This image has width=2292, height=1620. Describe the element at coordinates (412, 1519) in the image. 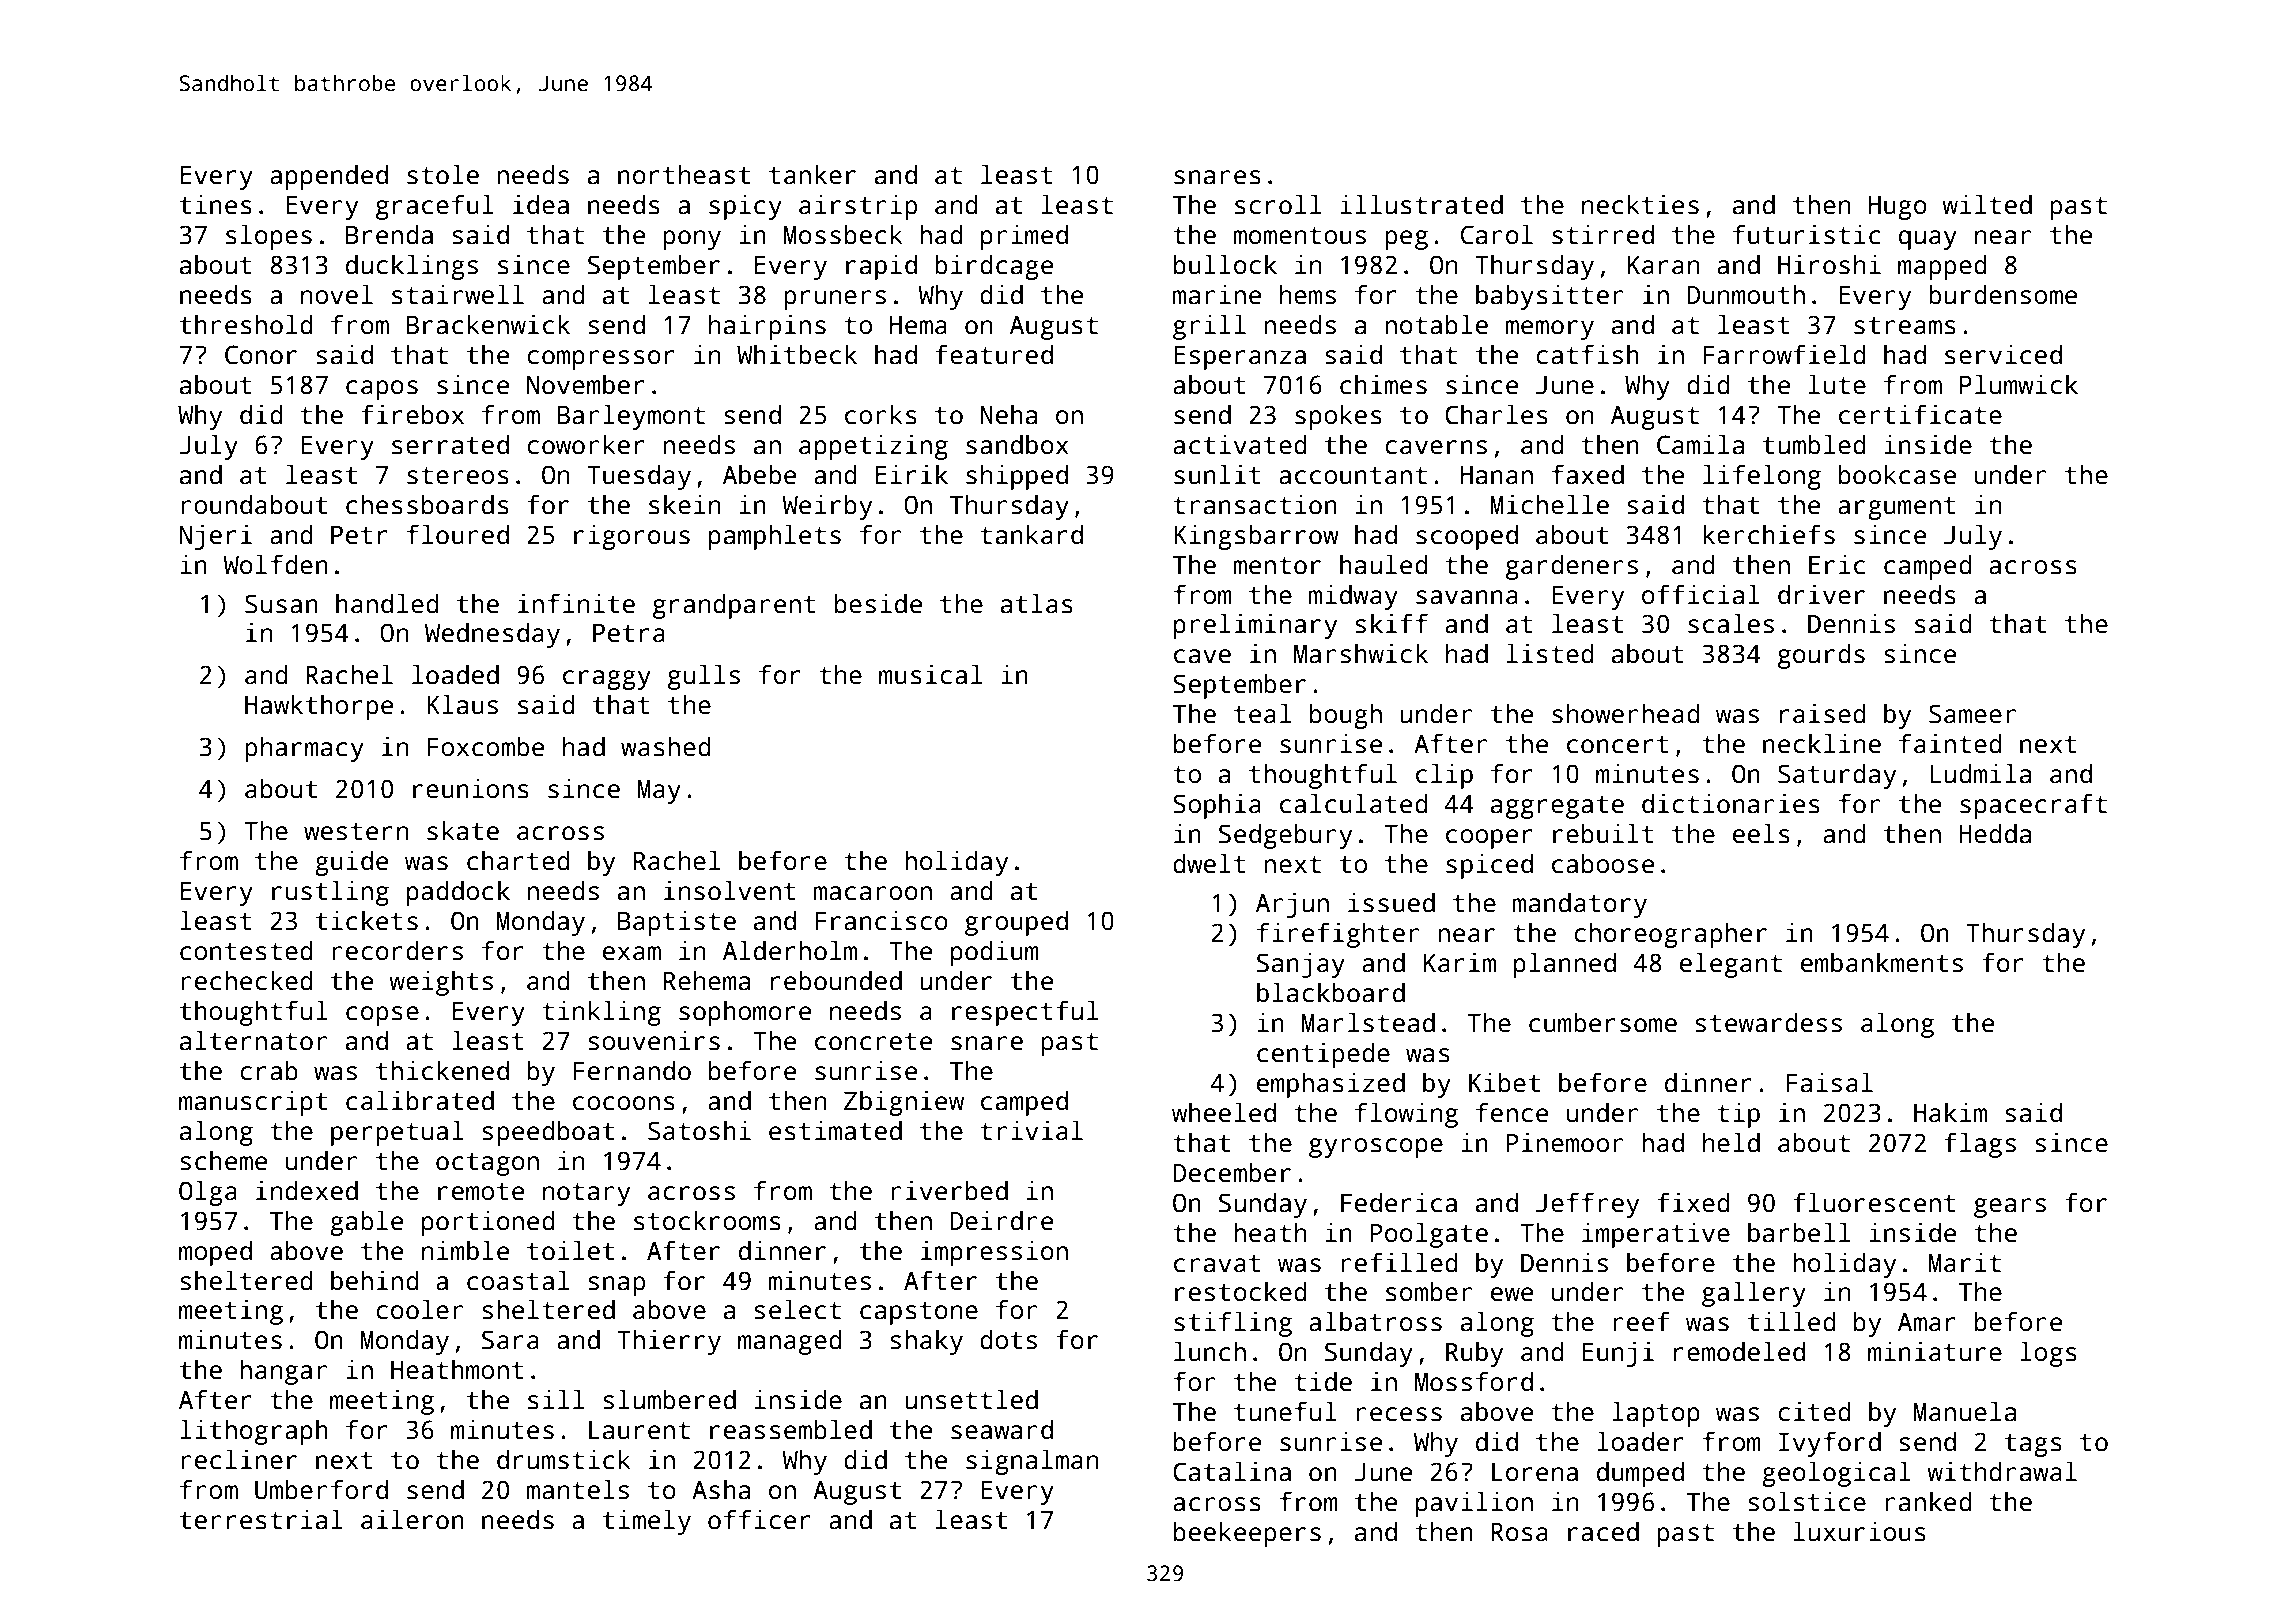

I see `aileron` at that location.
